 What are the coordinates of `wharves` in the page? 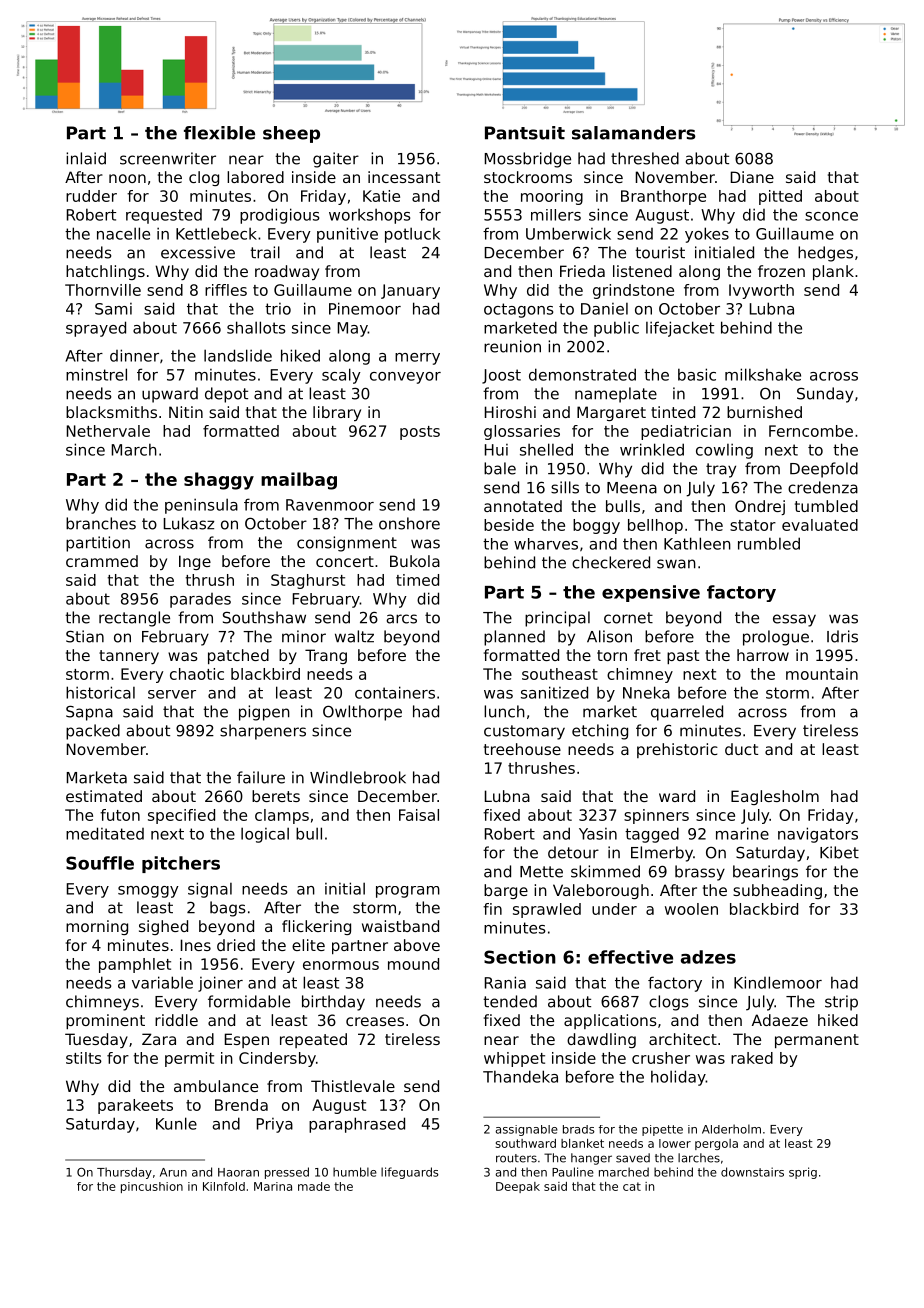 It's located at (546, 544).
